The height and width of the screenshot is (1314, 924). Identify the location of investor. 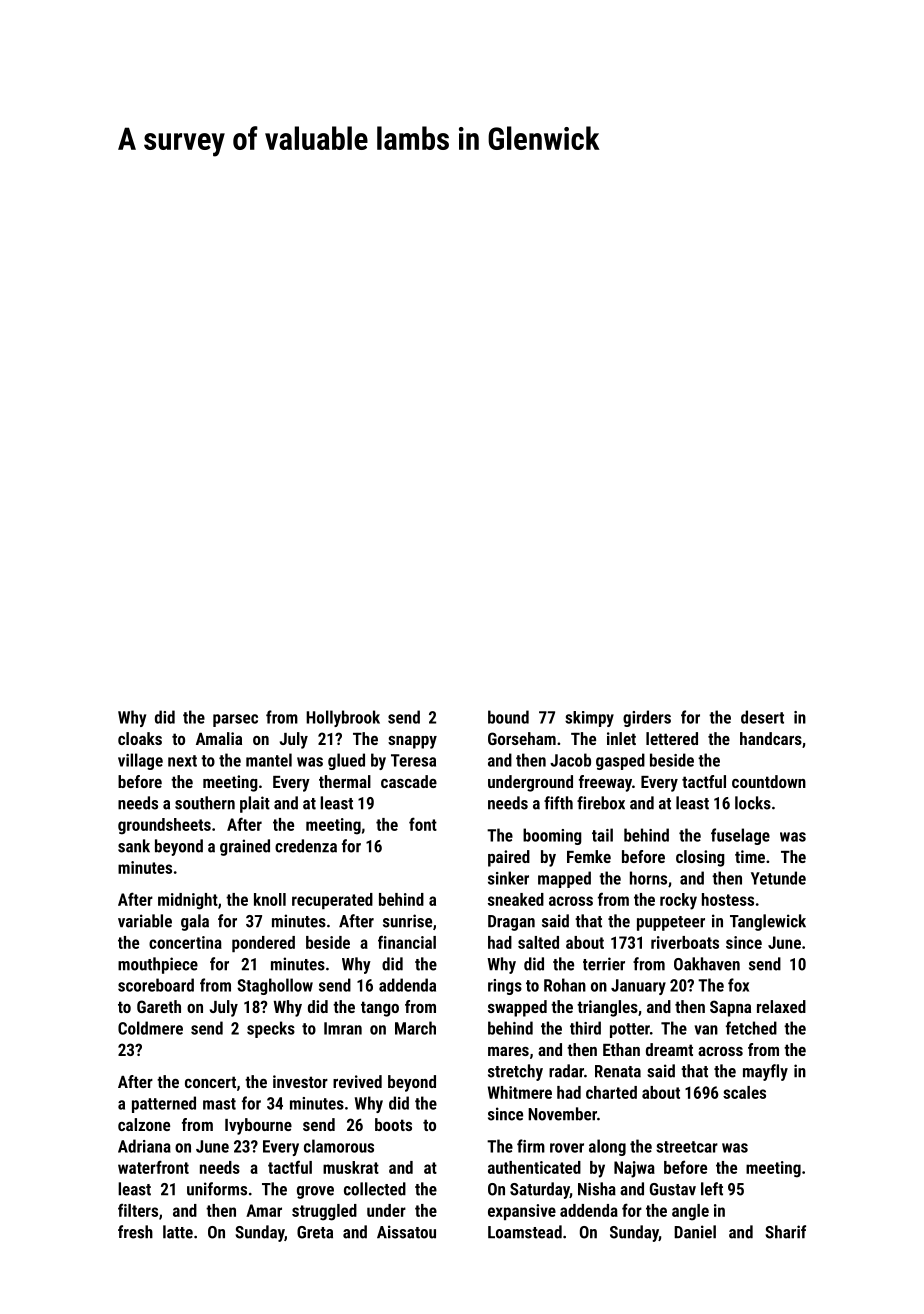
(300, 1081).
